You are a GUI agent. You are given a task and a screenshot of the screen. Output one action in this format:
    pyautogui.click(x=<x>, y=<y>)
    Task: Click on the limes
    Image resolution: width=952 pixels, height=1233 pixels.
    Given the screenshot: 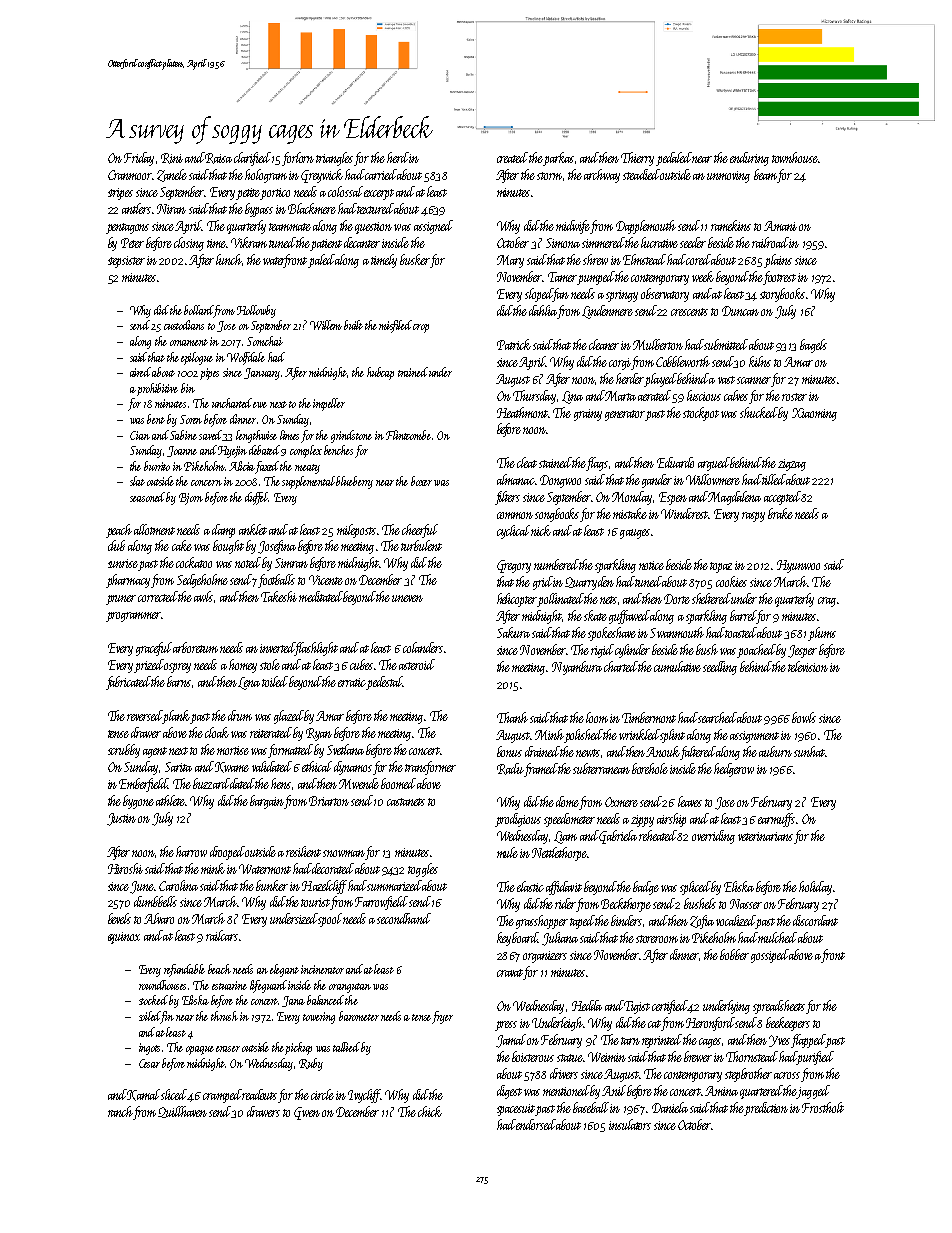 What is the action you would take?
    pyautogui.click(x=289, y=435)
